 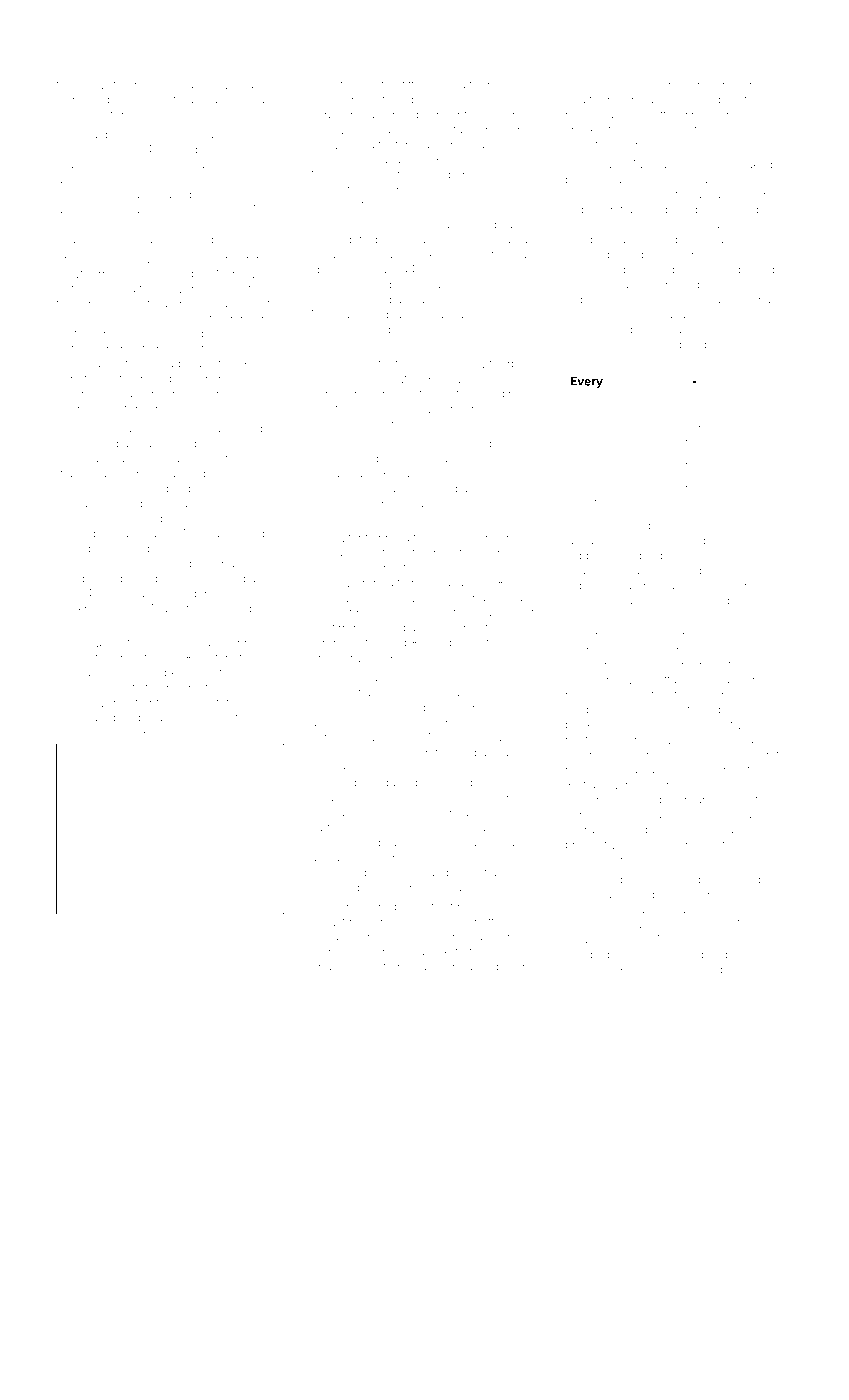 I want to click on combines, so click(x=701, y=615).
